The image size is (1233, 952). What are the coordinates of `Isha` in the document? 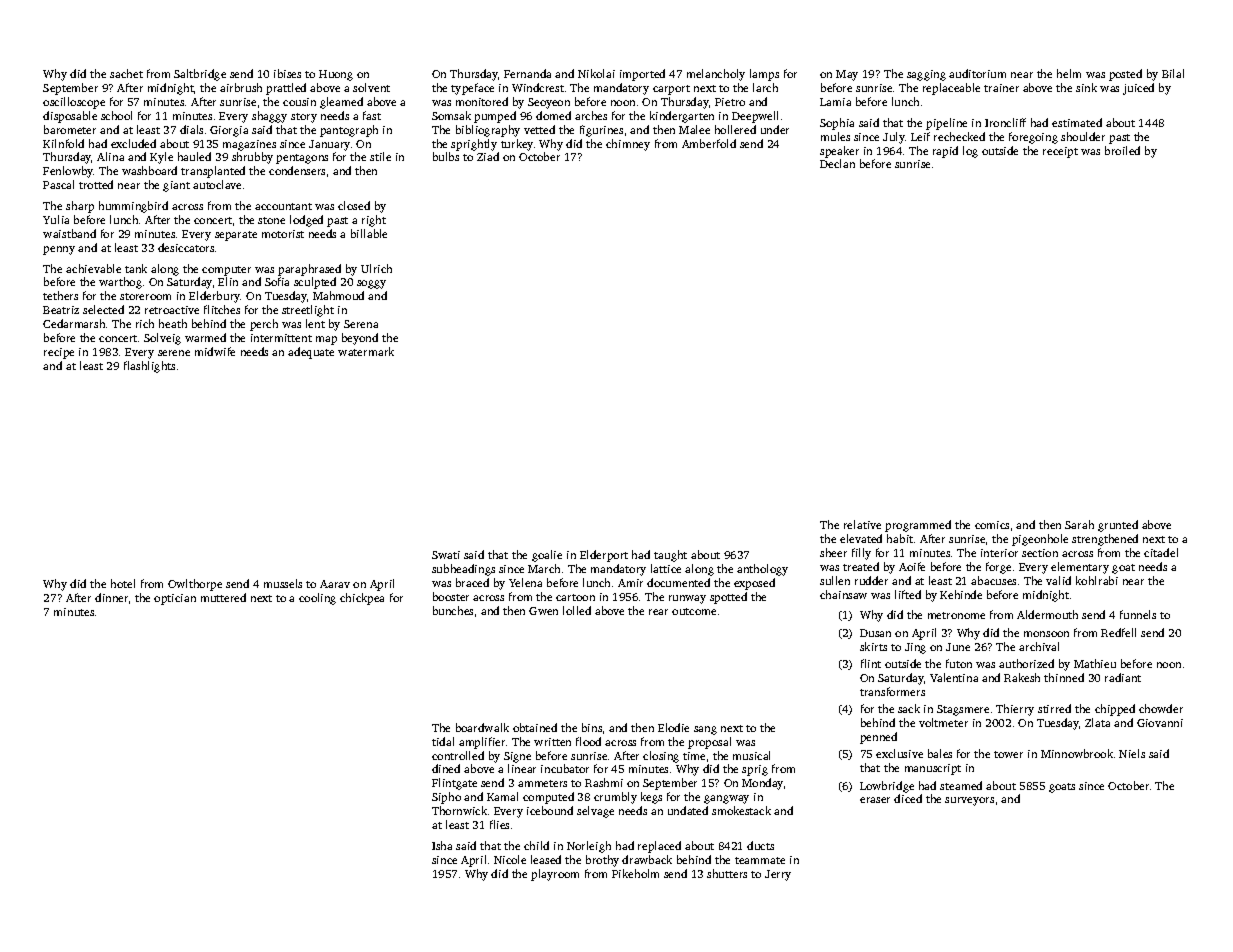 It's located at (442, 845).
